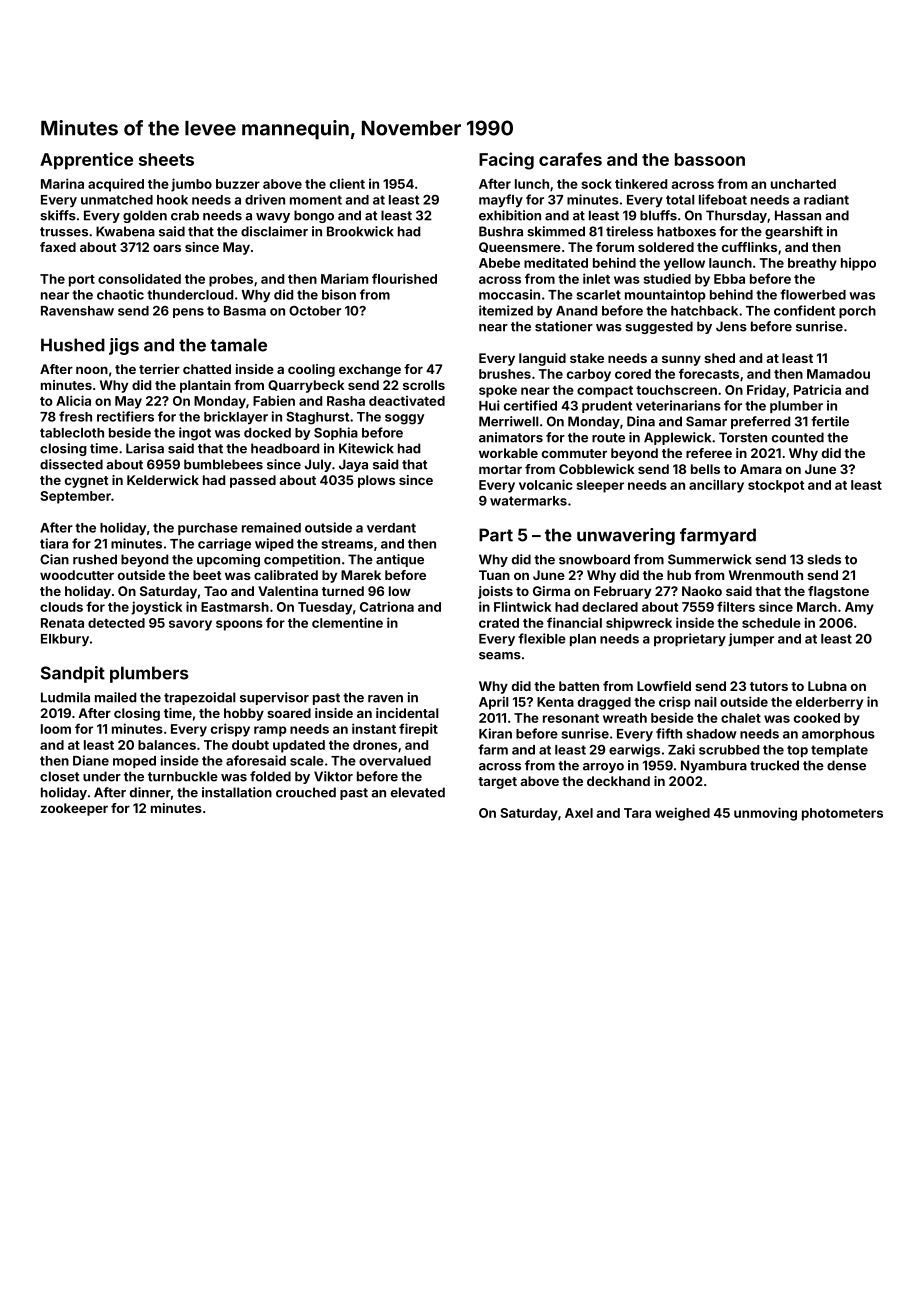  Describe the element at coordinates (347, 622) in the screenshot. I see `clementine` at that location.
